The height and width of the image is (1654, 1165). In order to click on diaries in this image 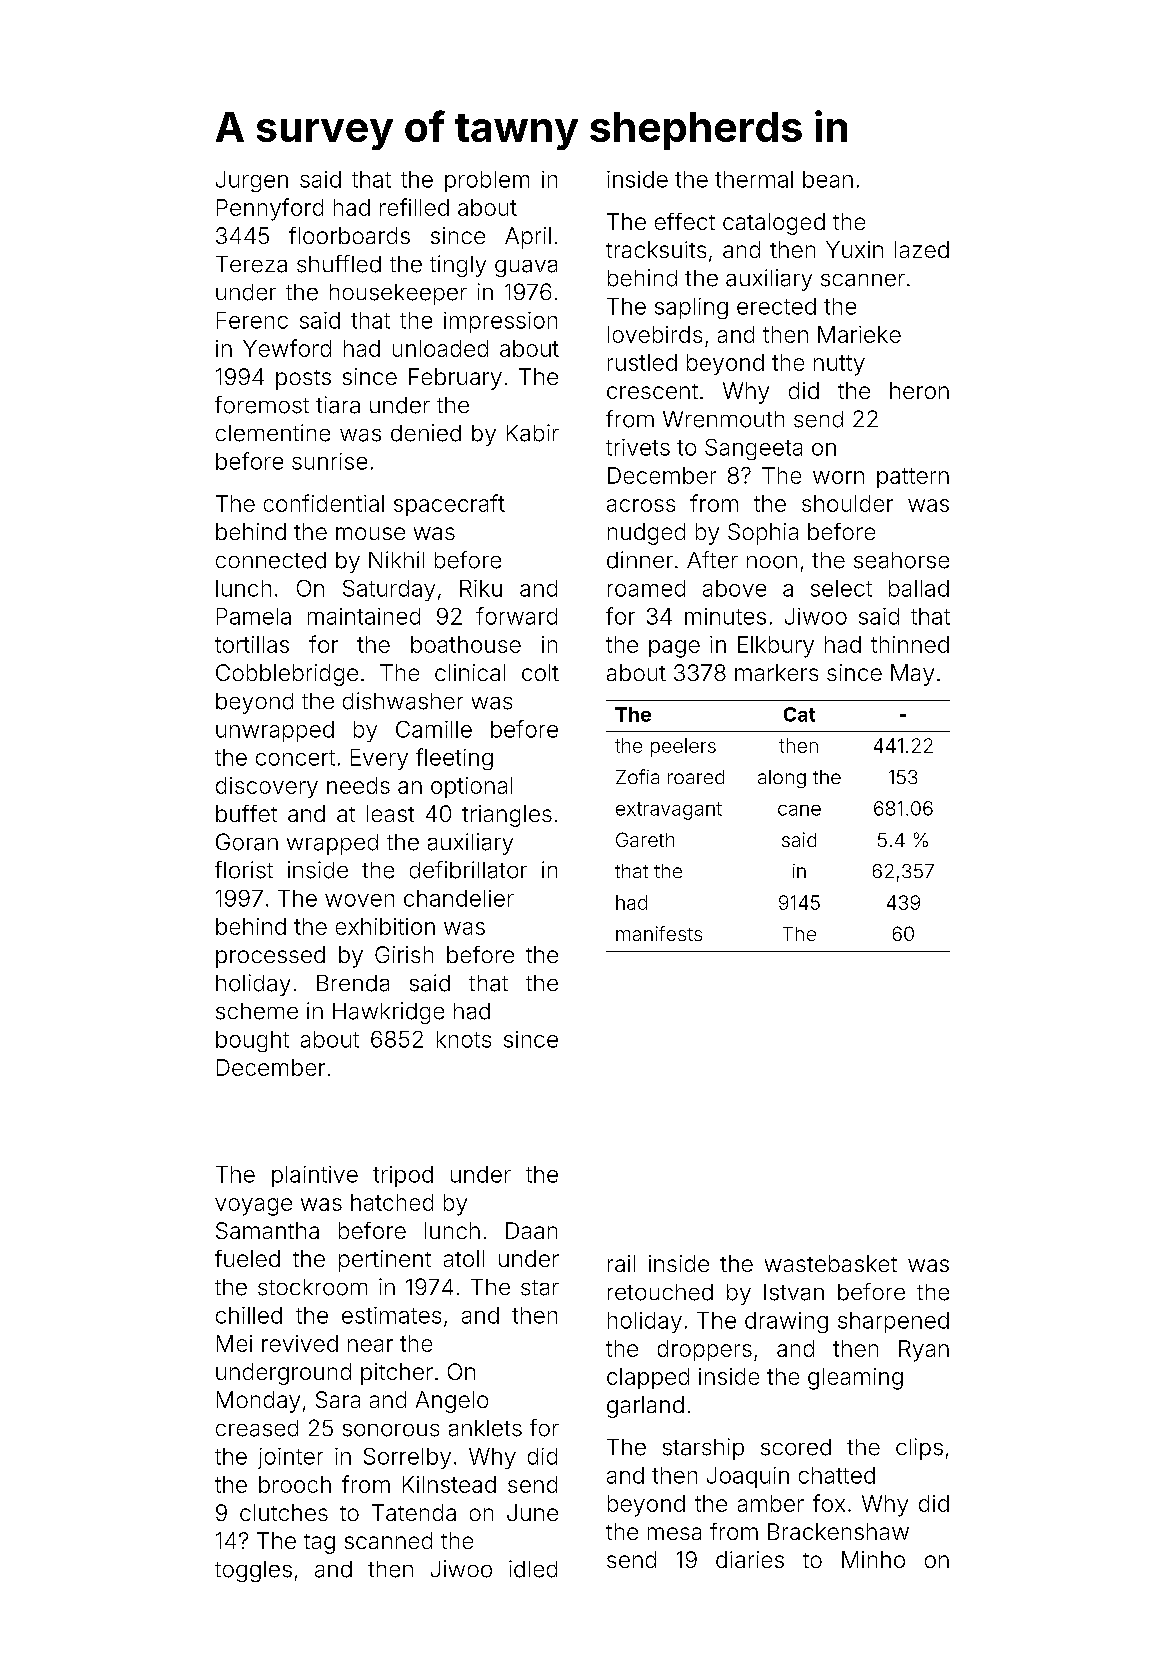, I will do `click(750, 1559)`.
